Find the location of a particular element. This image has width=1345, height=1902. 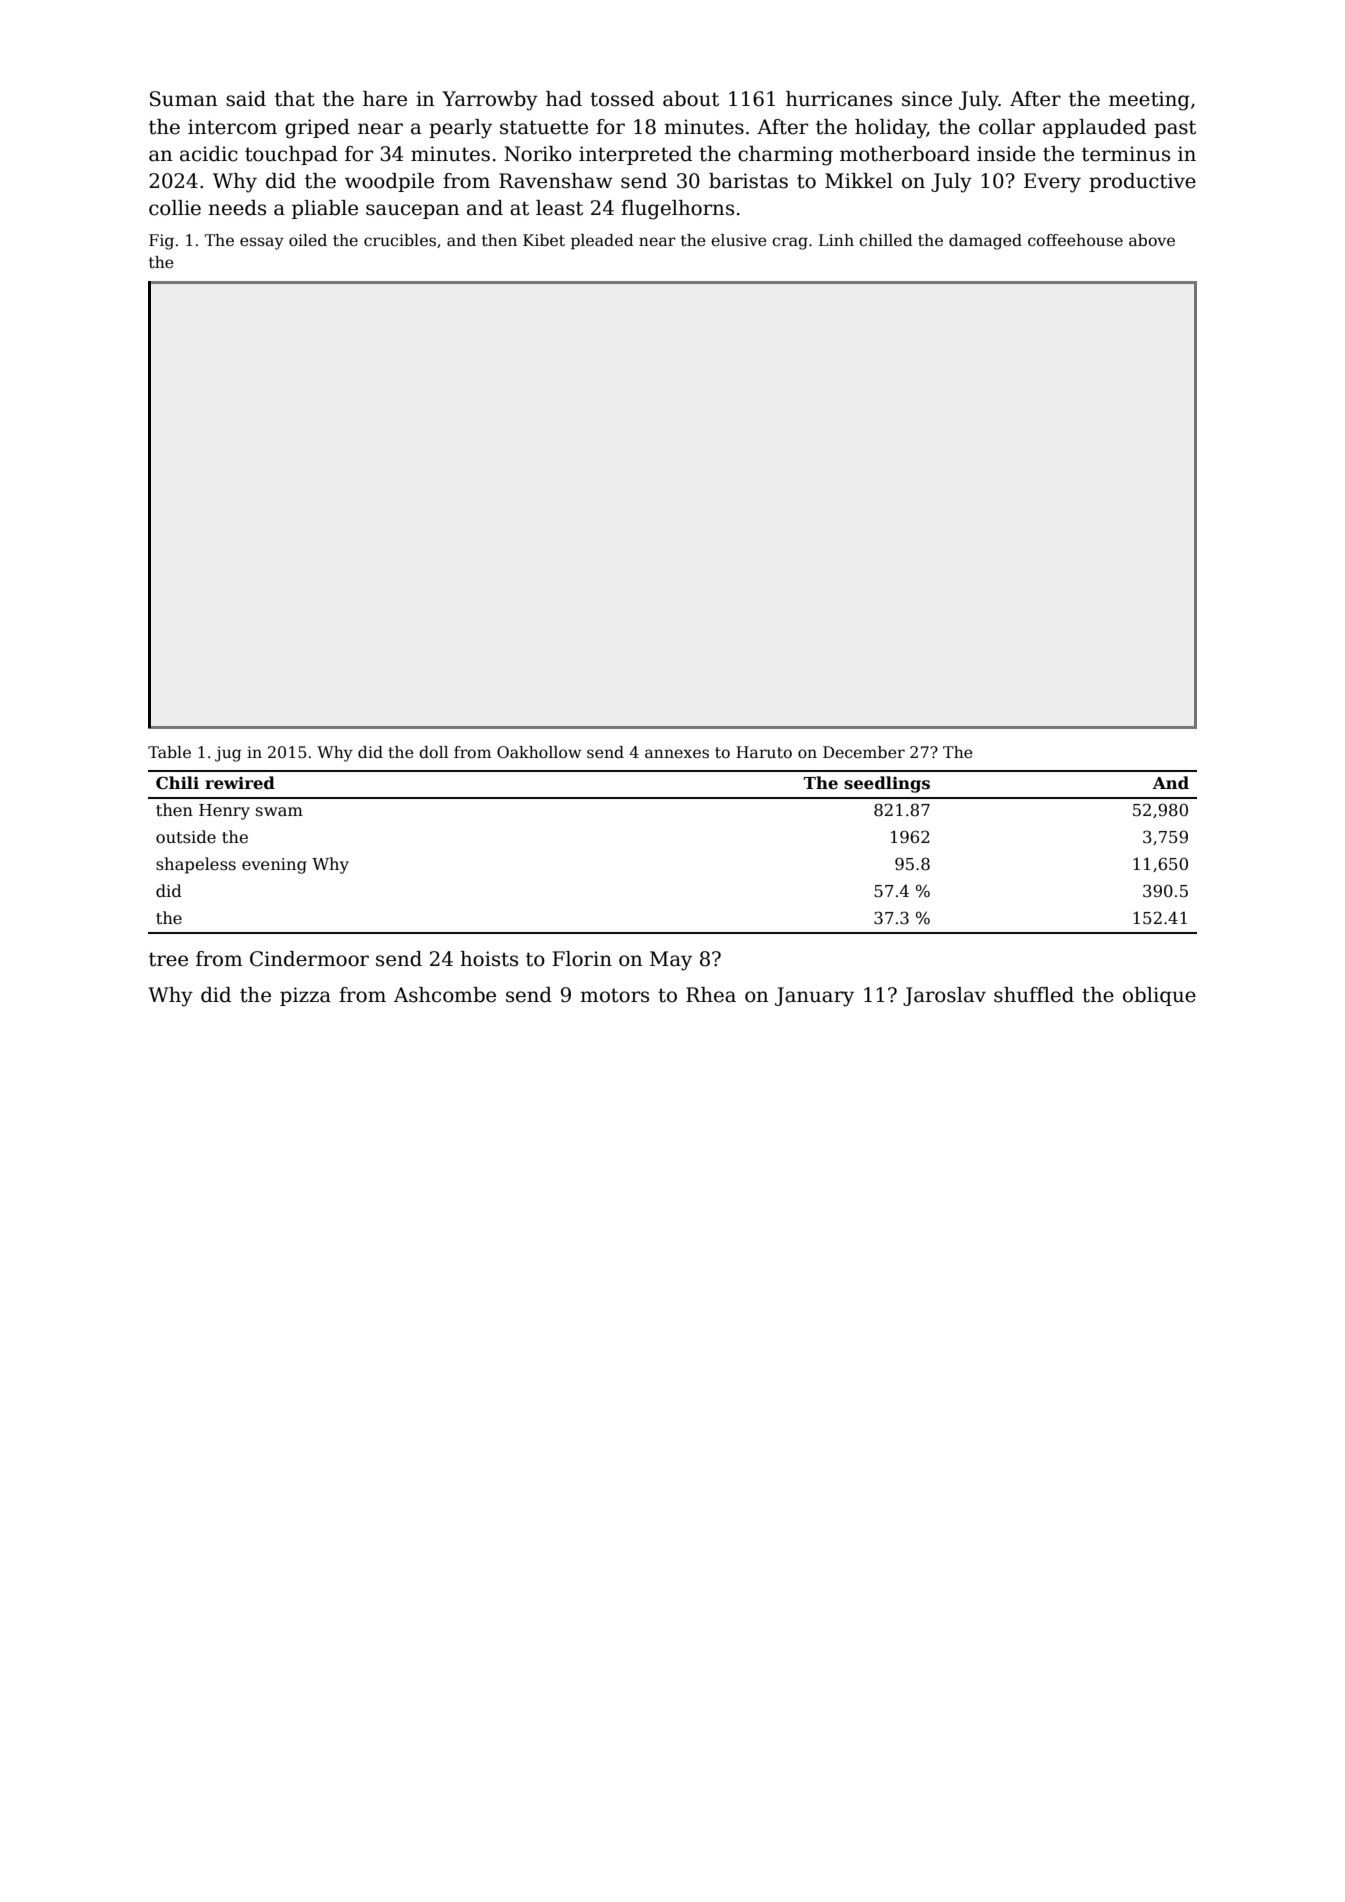

Suman is located at coordinates (184, 99).
